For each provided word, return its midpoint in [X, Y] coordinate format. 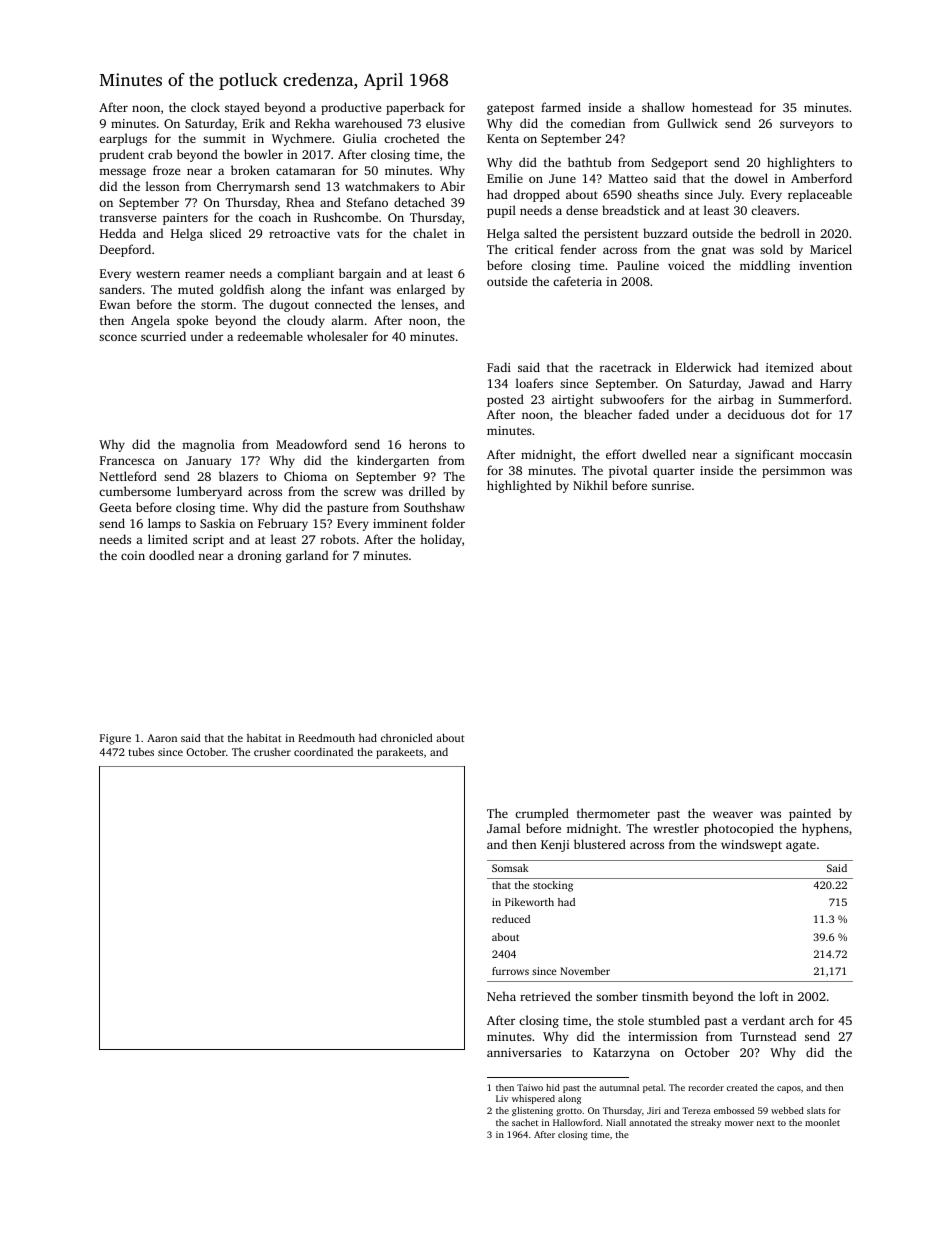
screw [360, 492]
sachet [525, 1122]
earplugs [123, 139]
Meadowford [311, 444]
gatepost [510, 109]
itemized [790, 367]
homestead [722, 107]
